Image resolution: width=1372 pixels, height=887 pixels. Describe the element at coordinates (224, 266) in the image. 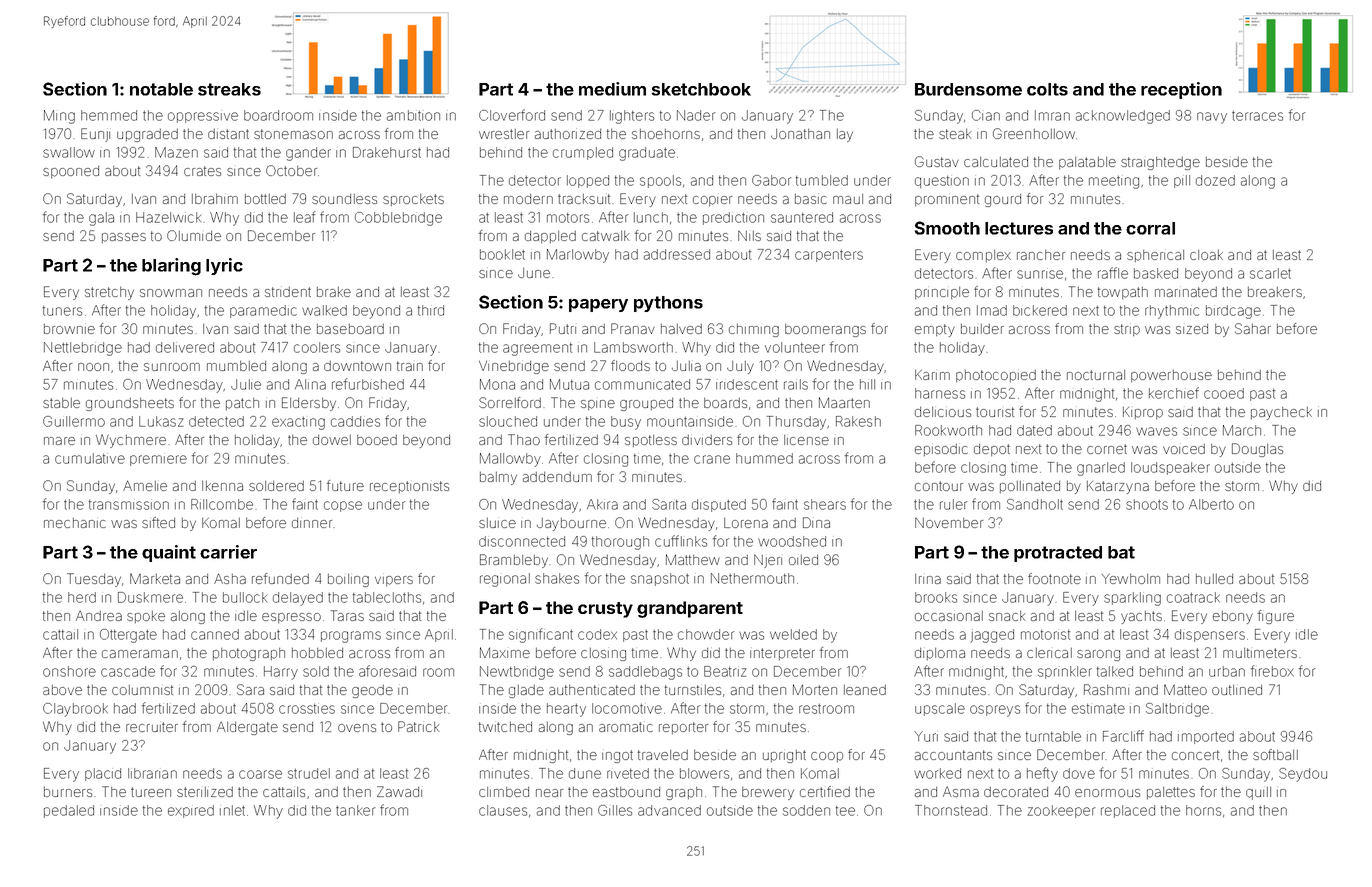

I see `lyric` at that location.
